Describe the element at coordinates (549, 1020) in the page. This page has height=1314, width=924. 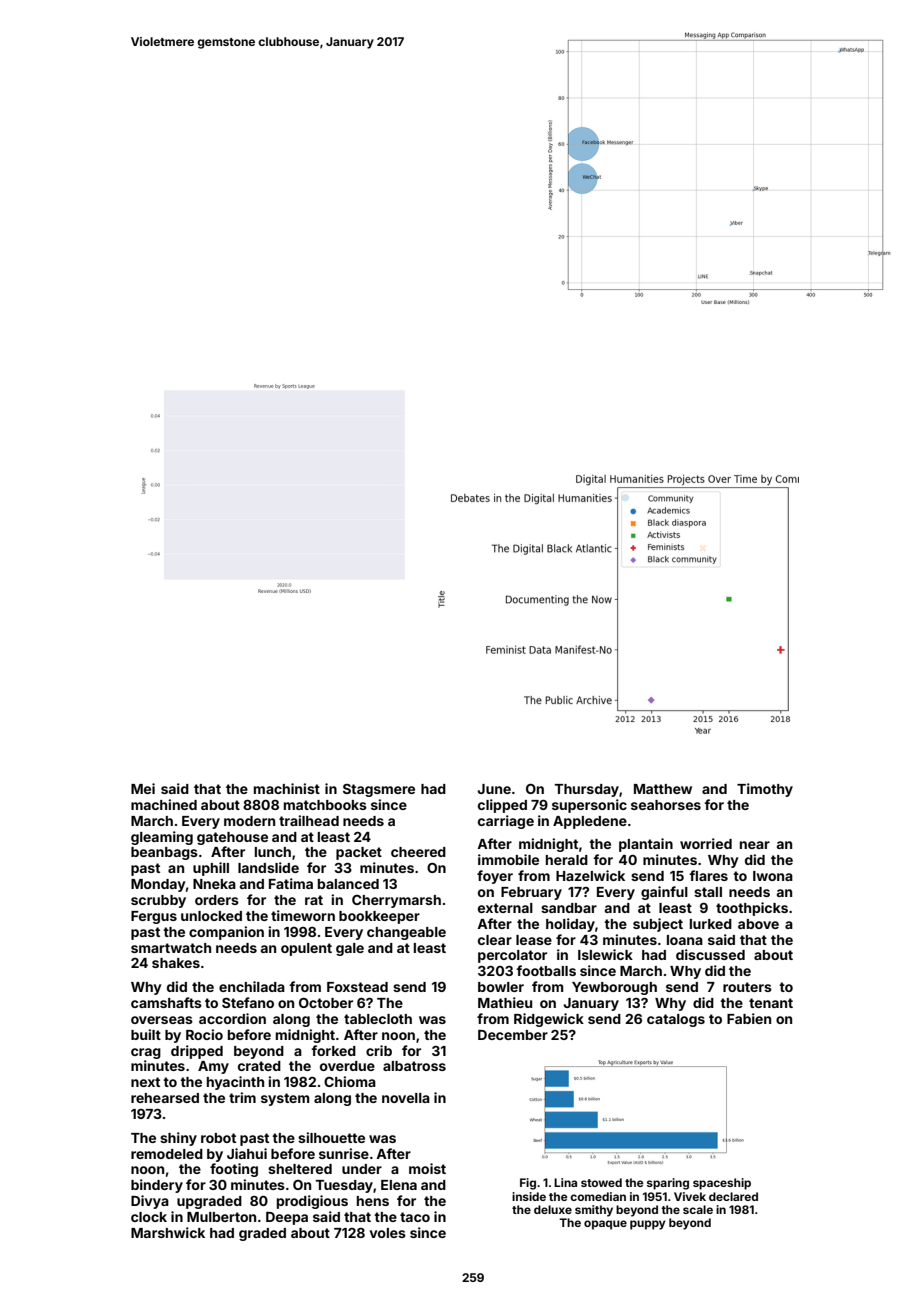
I see `Ridgewick` at that location.
